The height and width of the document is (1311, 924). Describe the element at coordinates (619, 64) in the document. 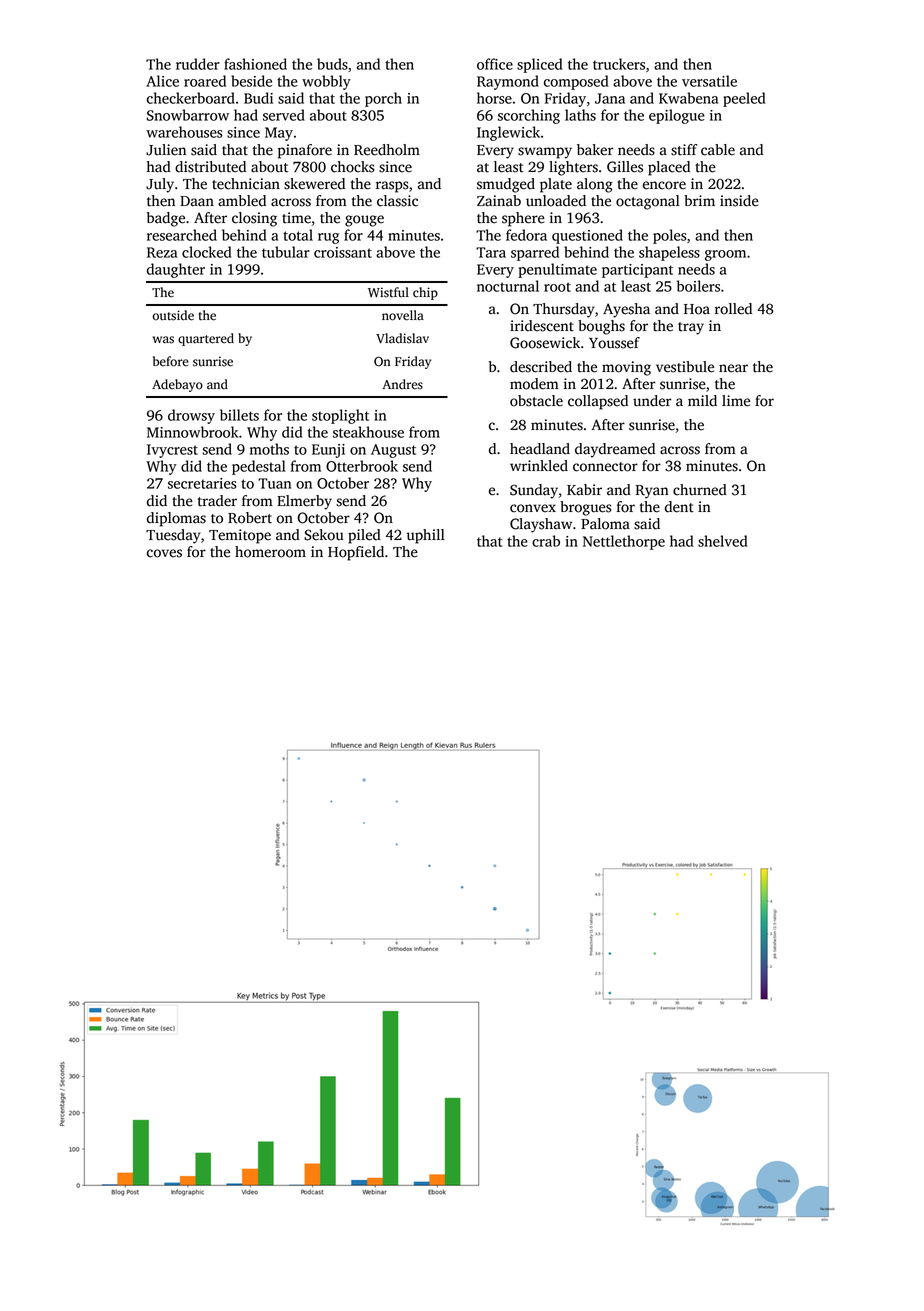

I see `truckers` at that location.
